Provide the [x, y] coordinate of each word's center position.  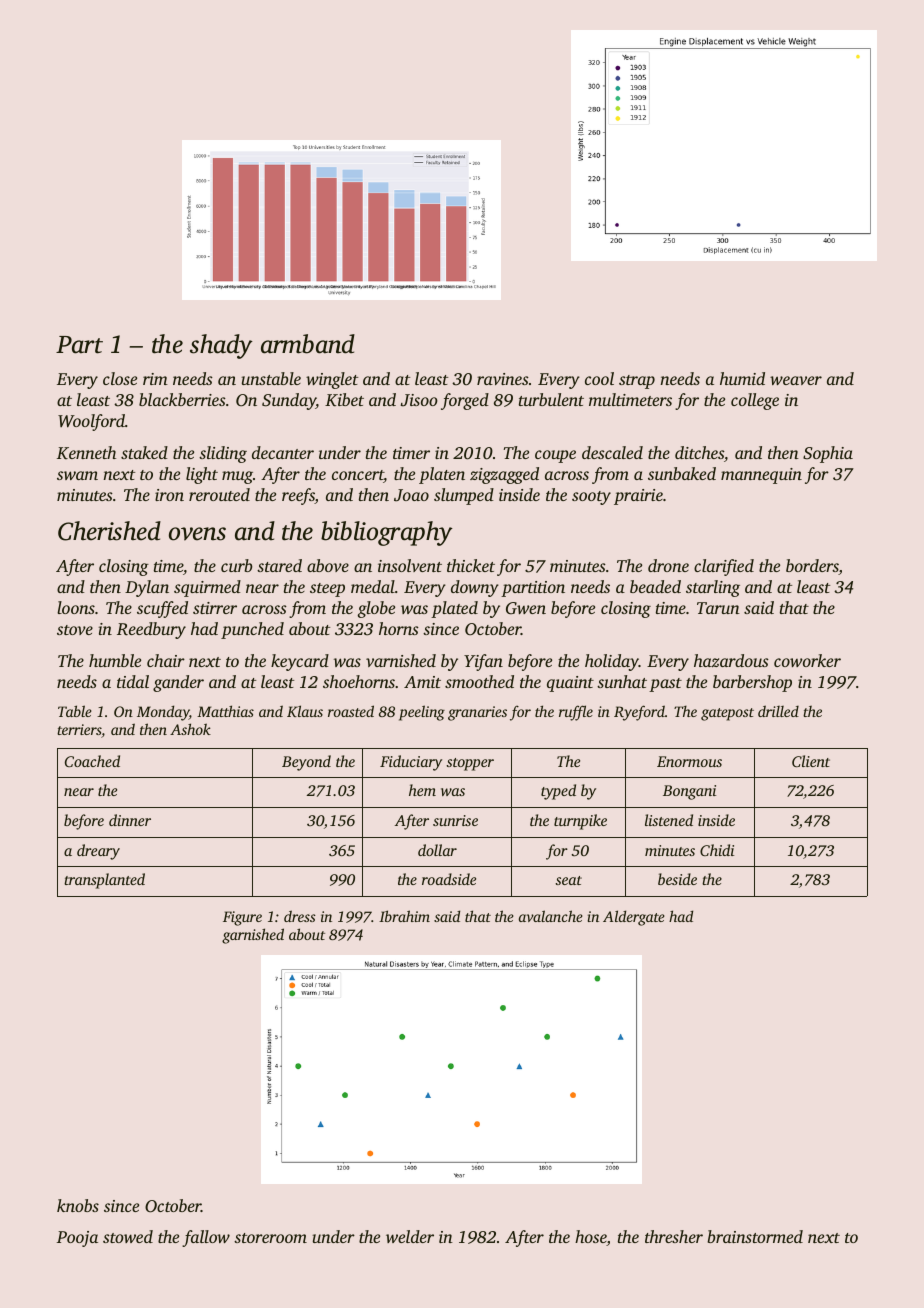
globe [376, 609]
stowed [128, 1236]
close [120, 378]
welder [410, 1236]
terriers [79, 729]
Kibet [344, 400]
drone [668, 565]
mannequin [761, 476]
